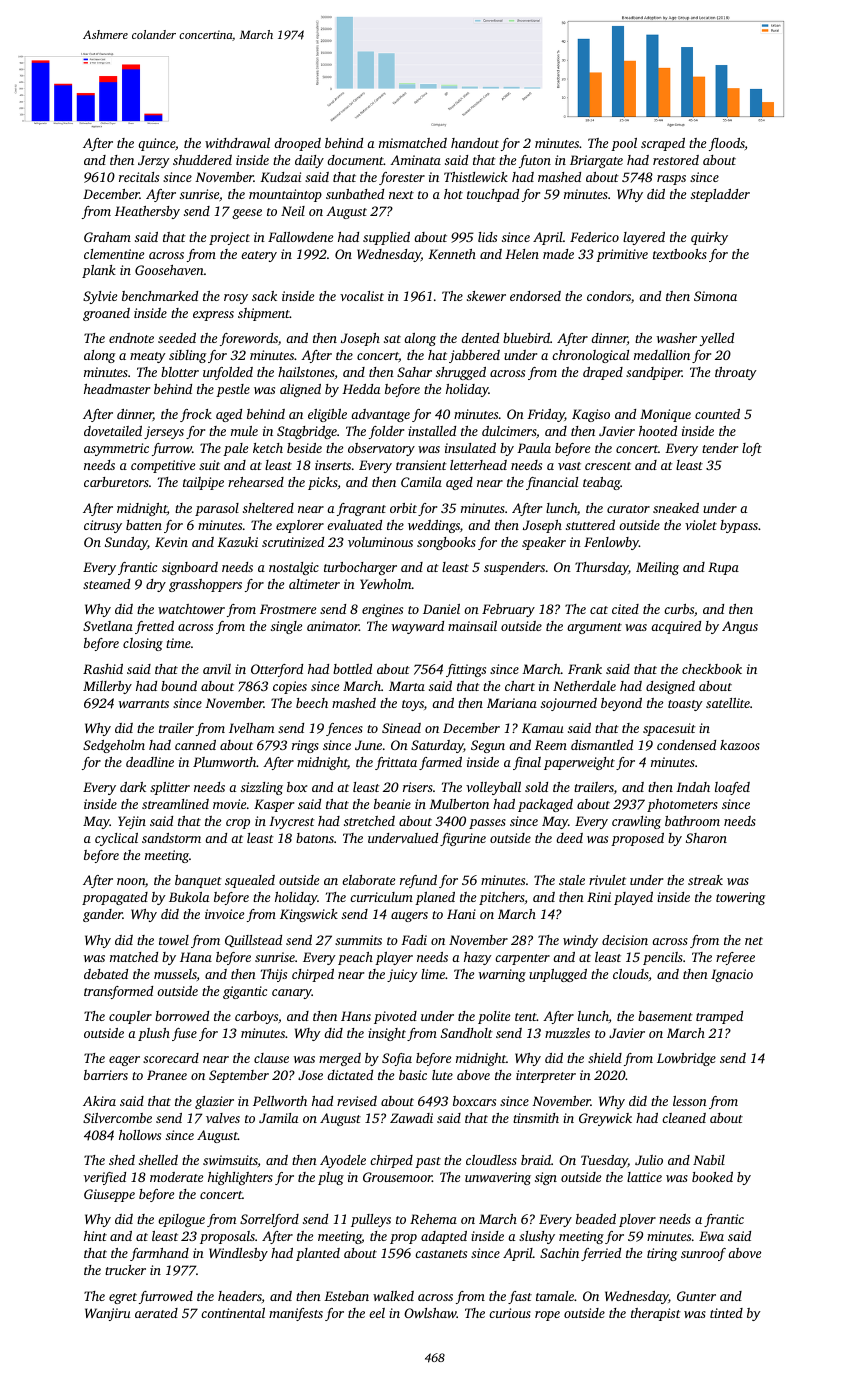 Image resolution: width=849 pixels, height=1400 pixels. Describe the element at coordinates (752, 449) in the screenshot. I see `loft` at that location.
